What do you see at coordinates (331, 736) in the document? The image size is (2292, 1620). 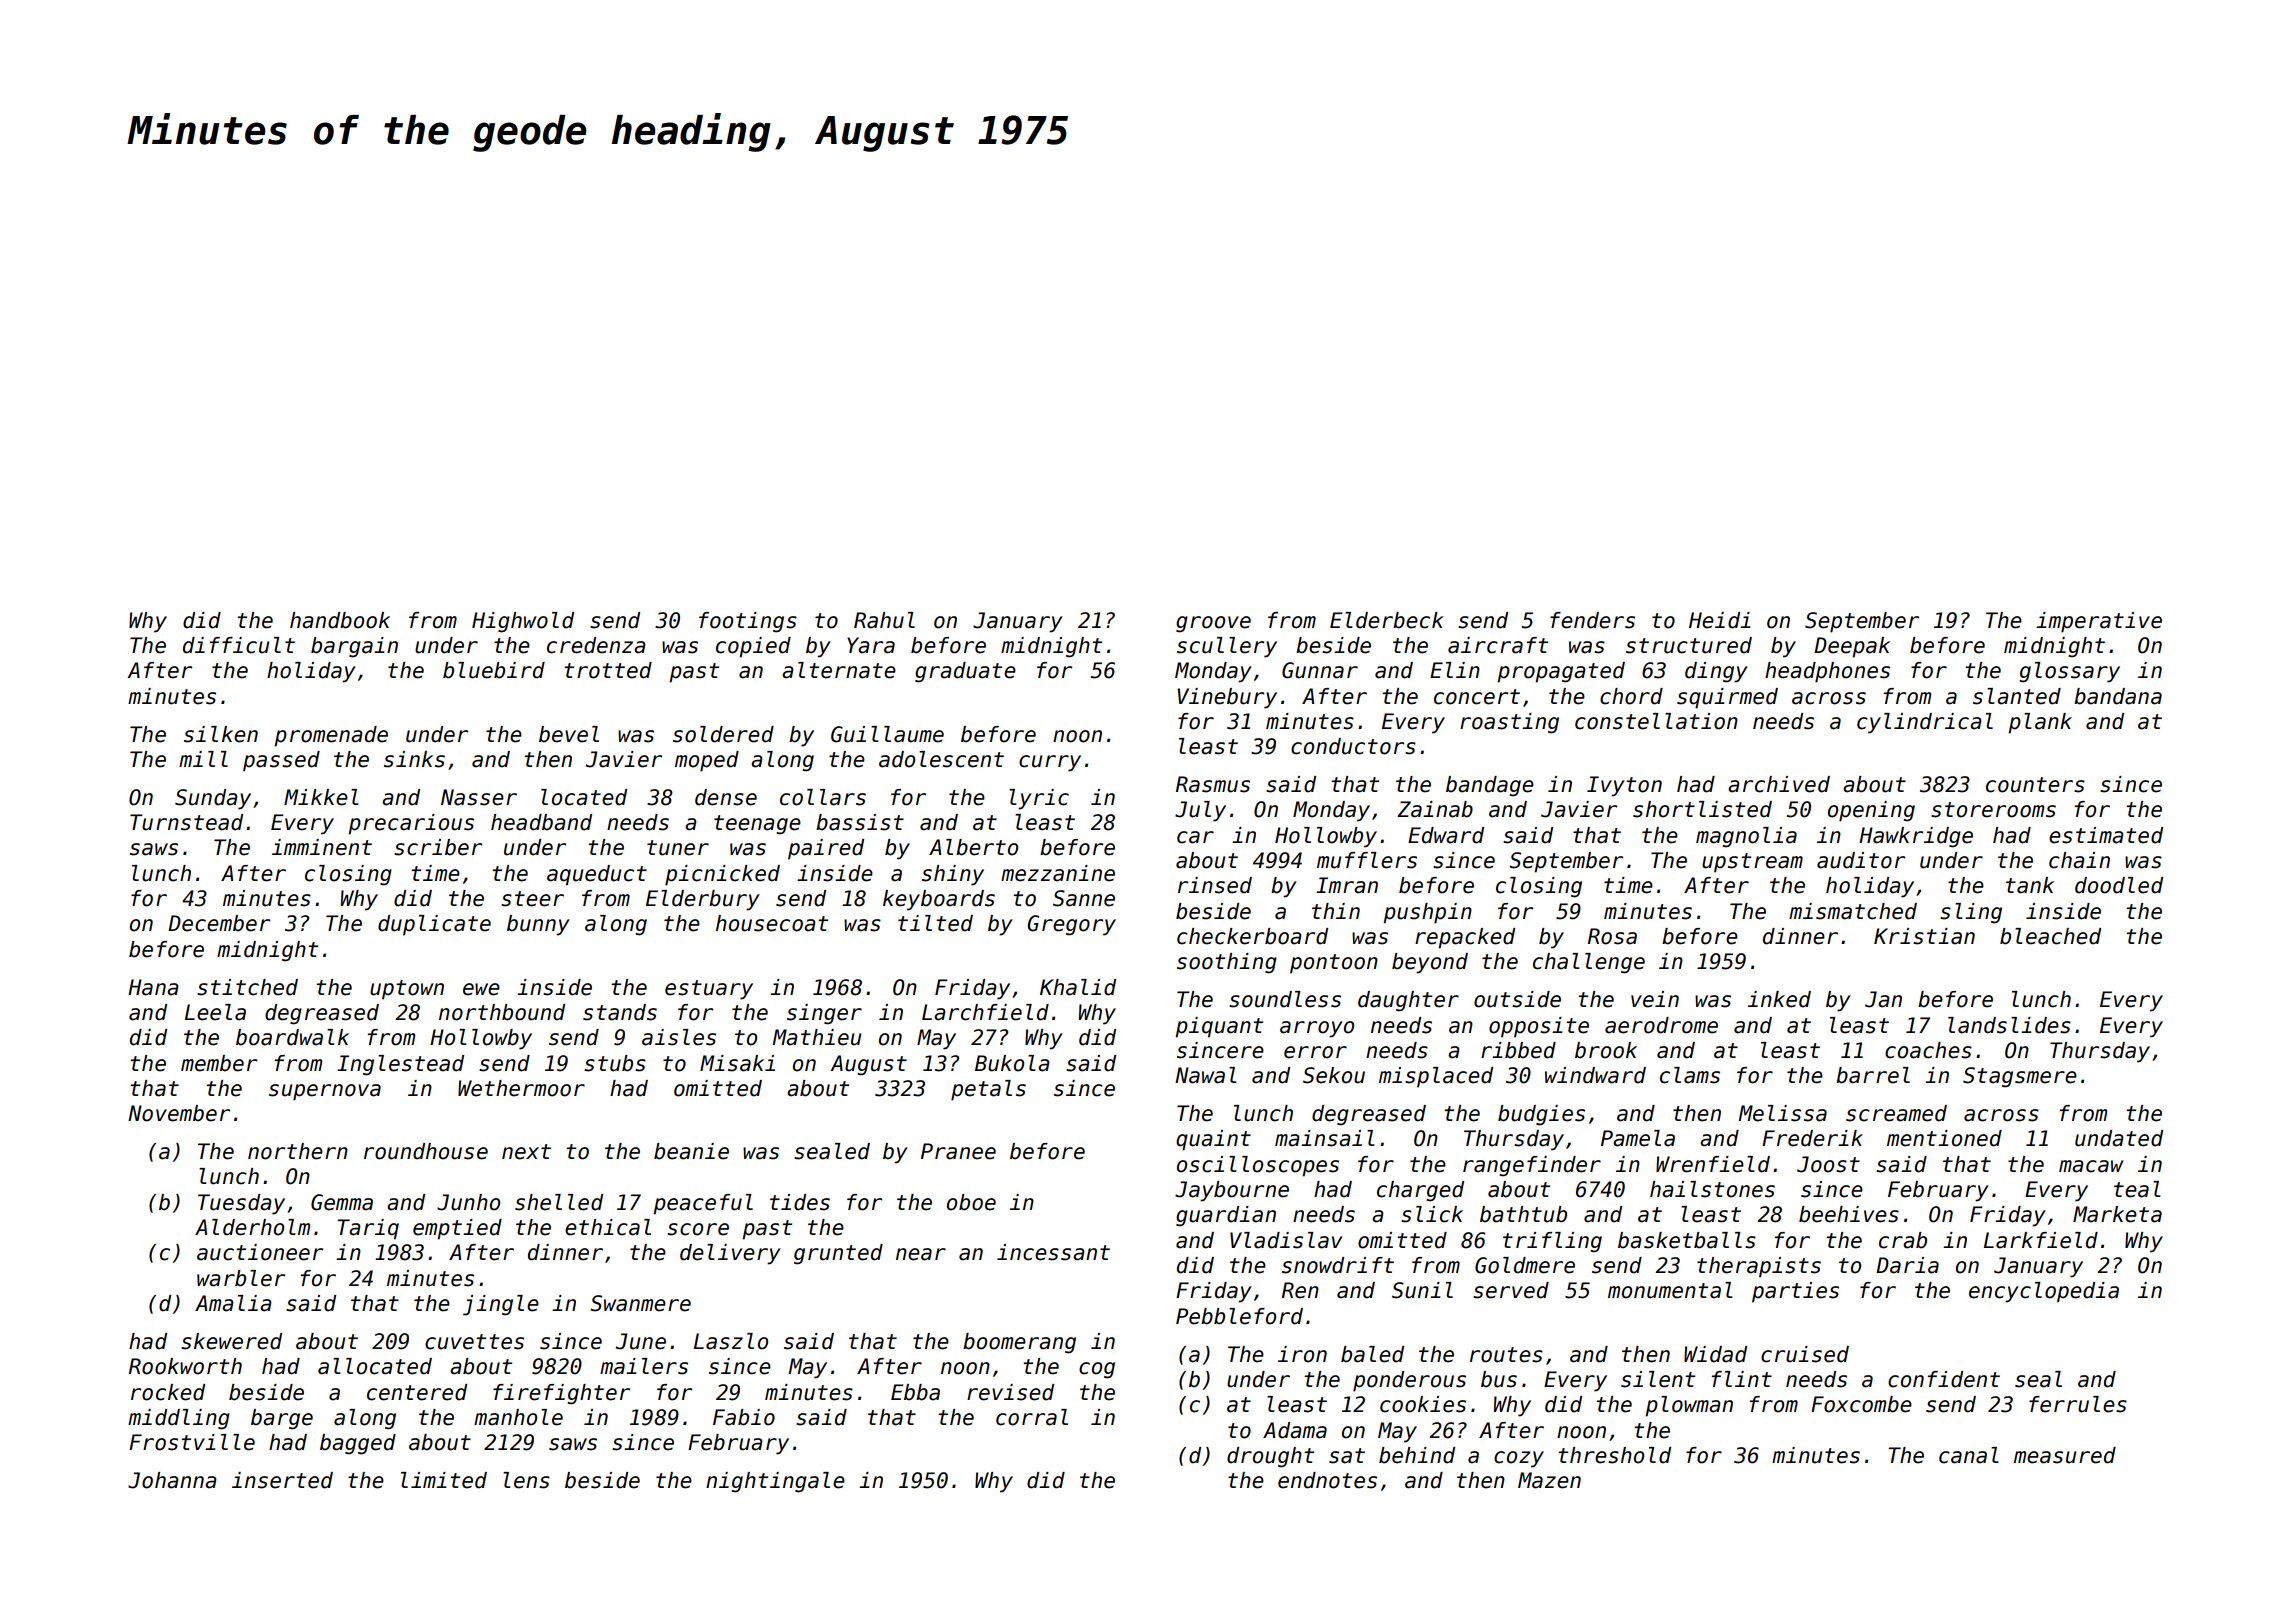 I see `promenade` at bounding box center [331, 736].
